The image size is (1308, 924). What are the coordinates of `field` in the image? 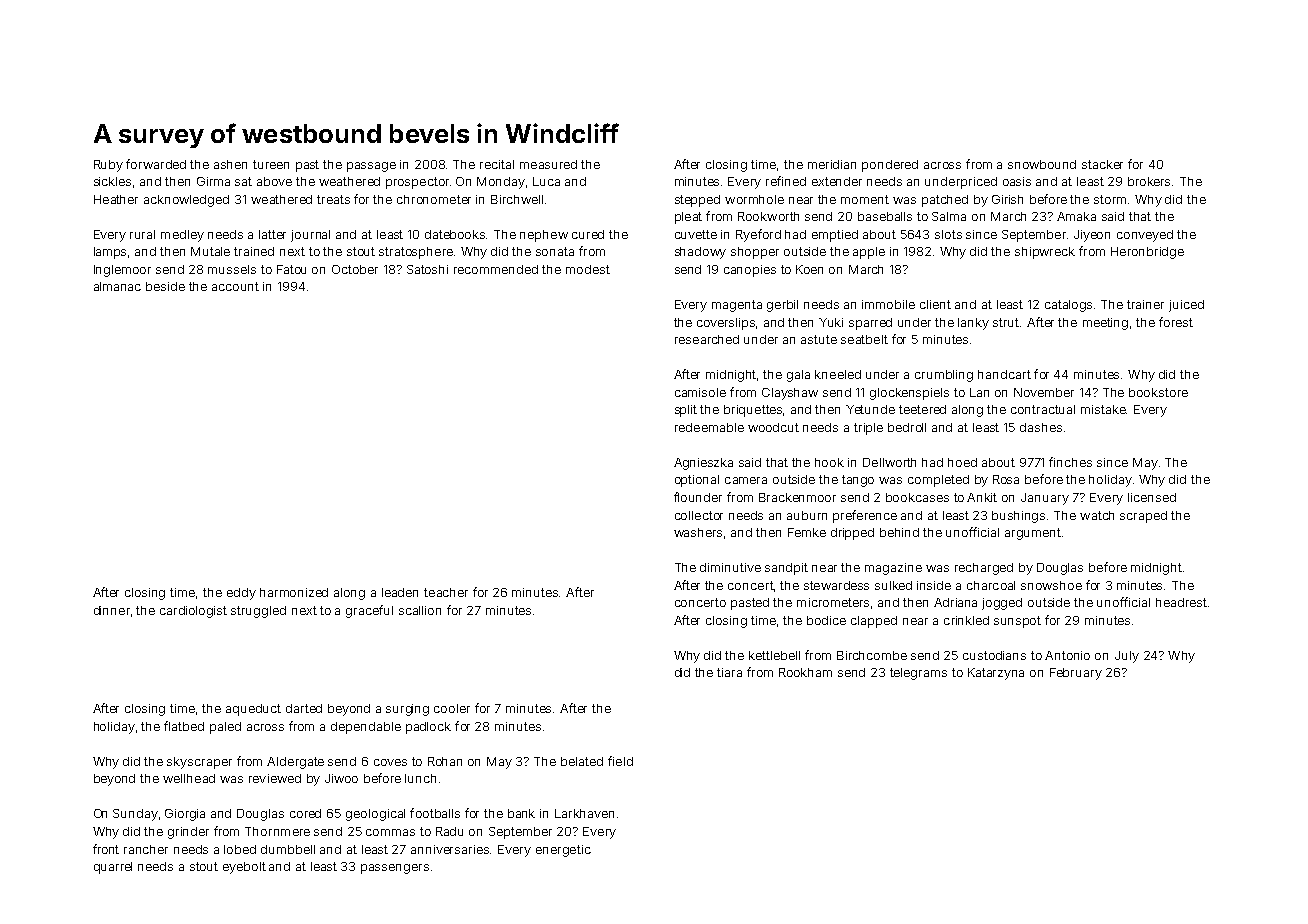 It's located at (620, 761).
